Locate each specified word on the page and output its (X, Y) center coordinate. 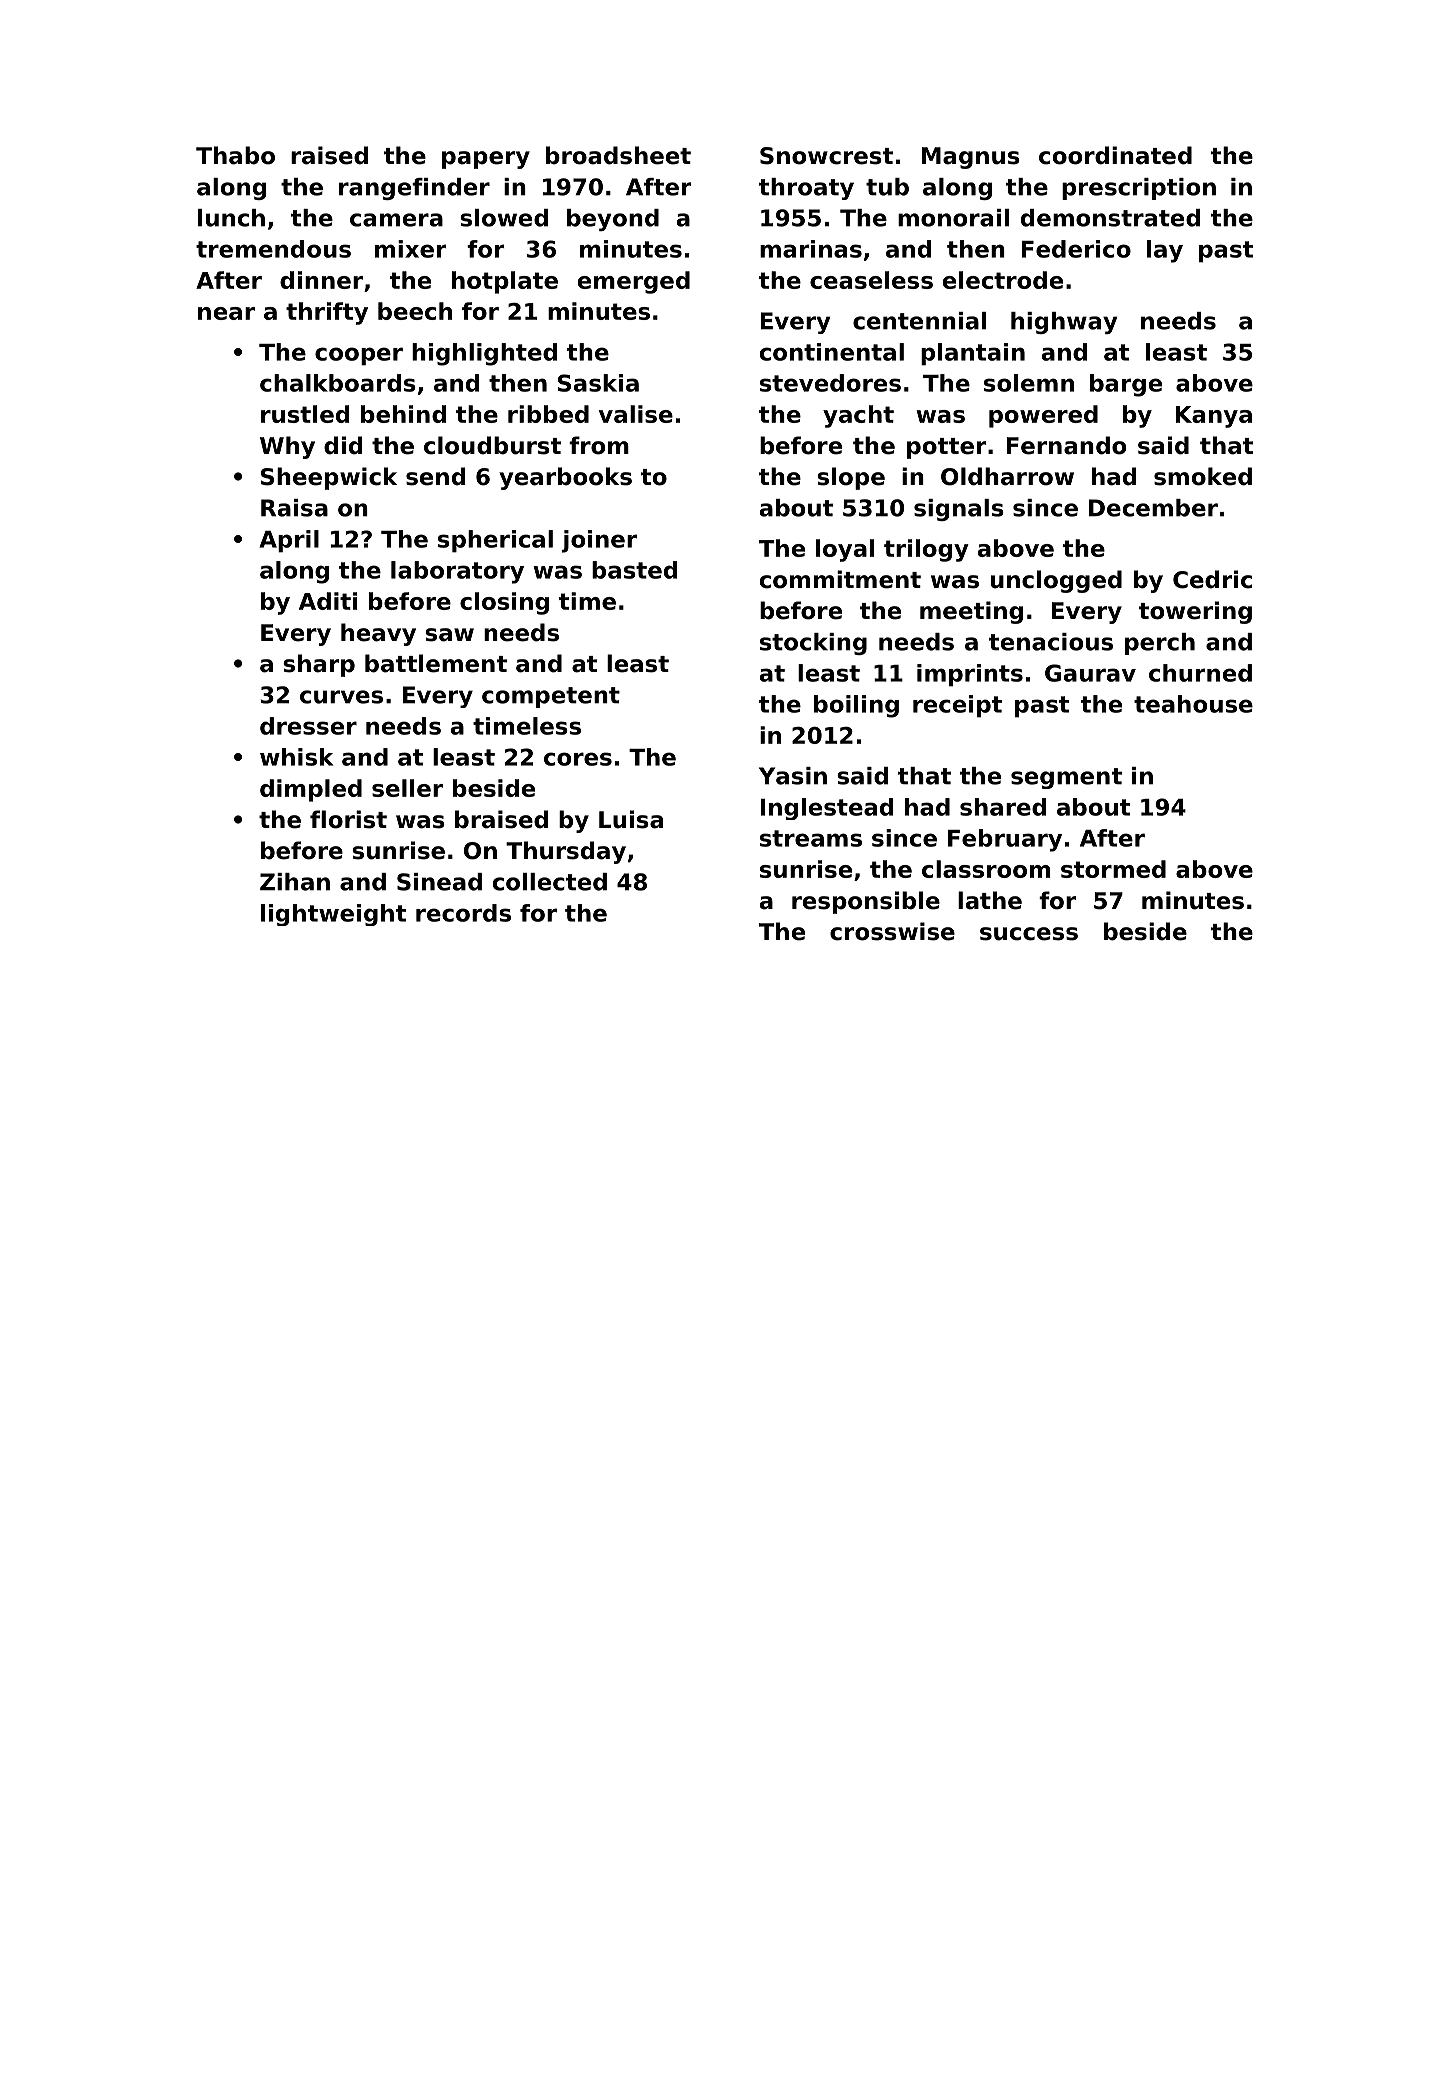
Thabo (235, 155)
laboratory (457, 572)
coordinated (1115, 155)
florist (348, 819)
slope (851, 478)
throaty (806, 189)
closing (504, 603)
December (1153, 508)
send (435, 476)
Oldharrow (1007, 476)
